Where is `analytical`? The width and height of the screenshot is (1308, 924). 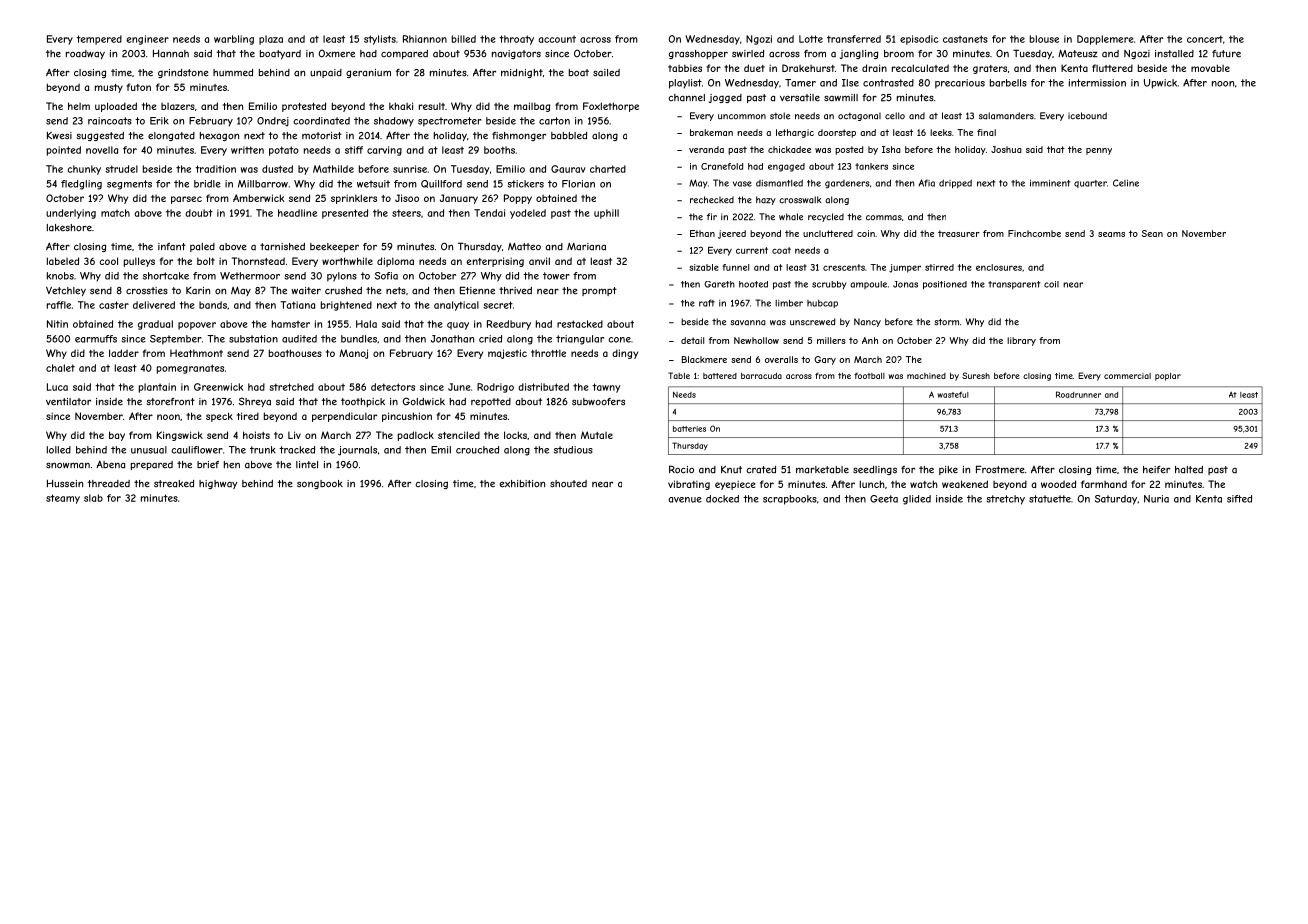 analytical is located at coordinates (456, 306).
